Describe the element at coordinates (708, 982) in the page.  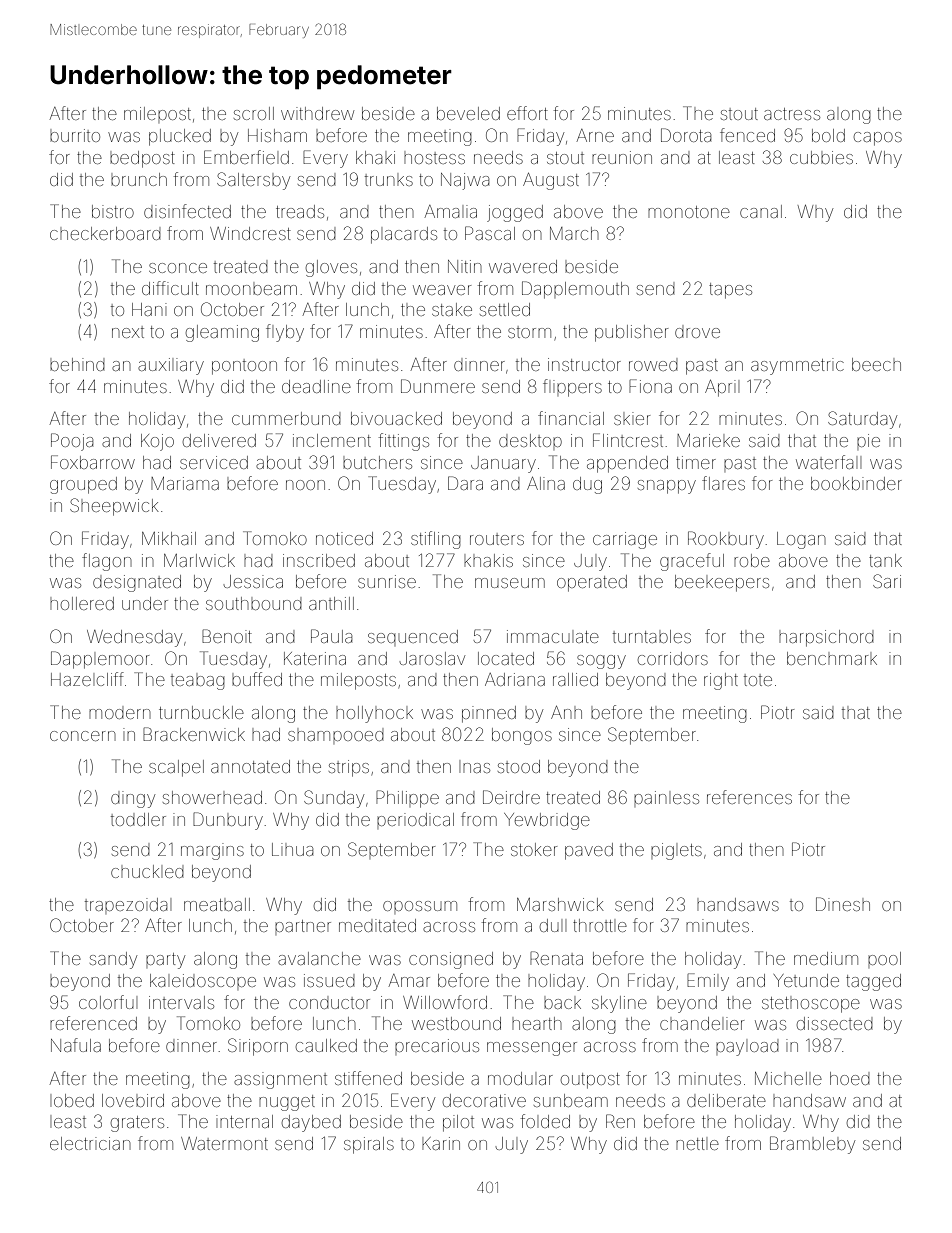
I see `Emily` at that location.
